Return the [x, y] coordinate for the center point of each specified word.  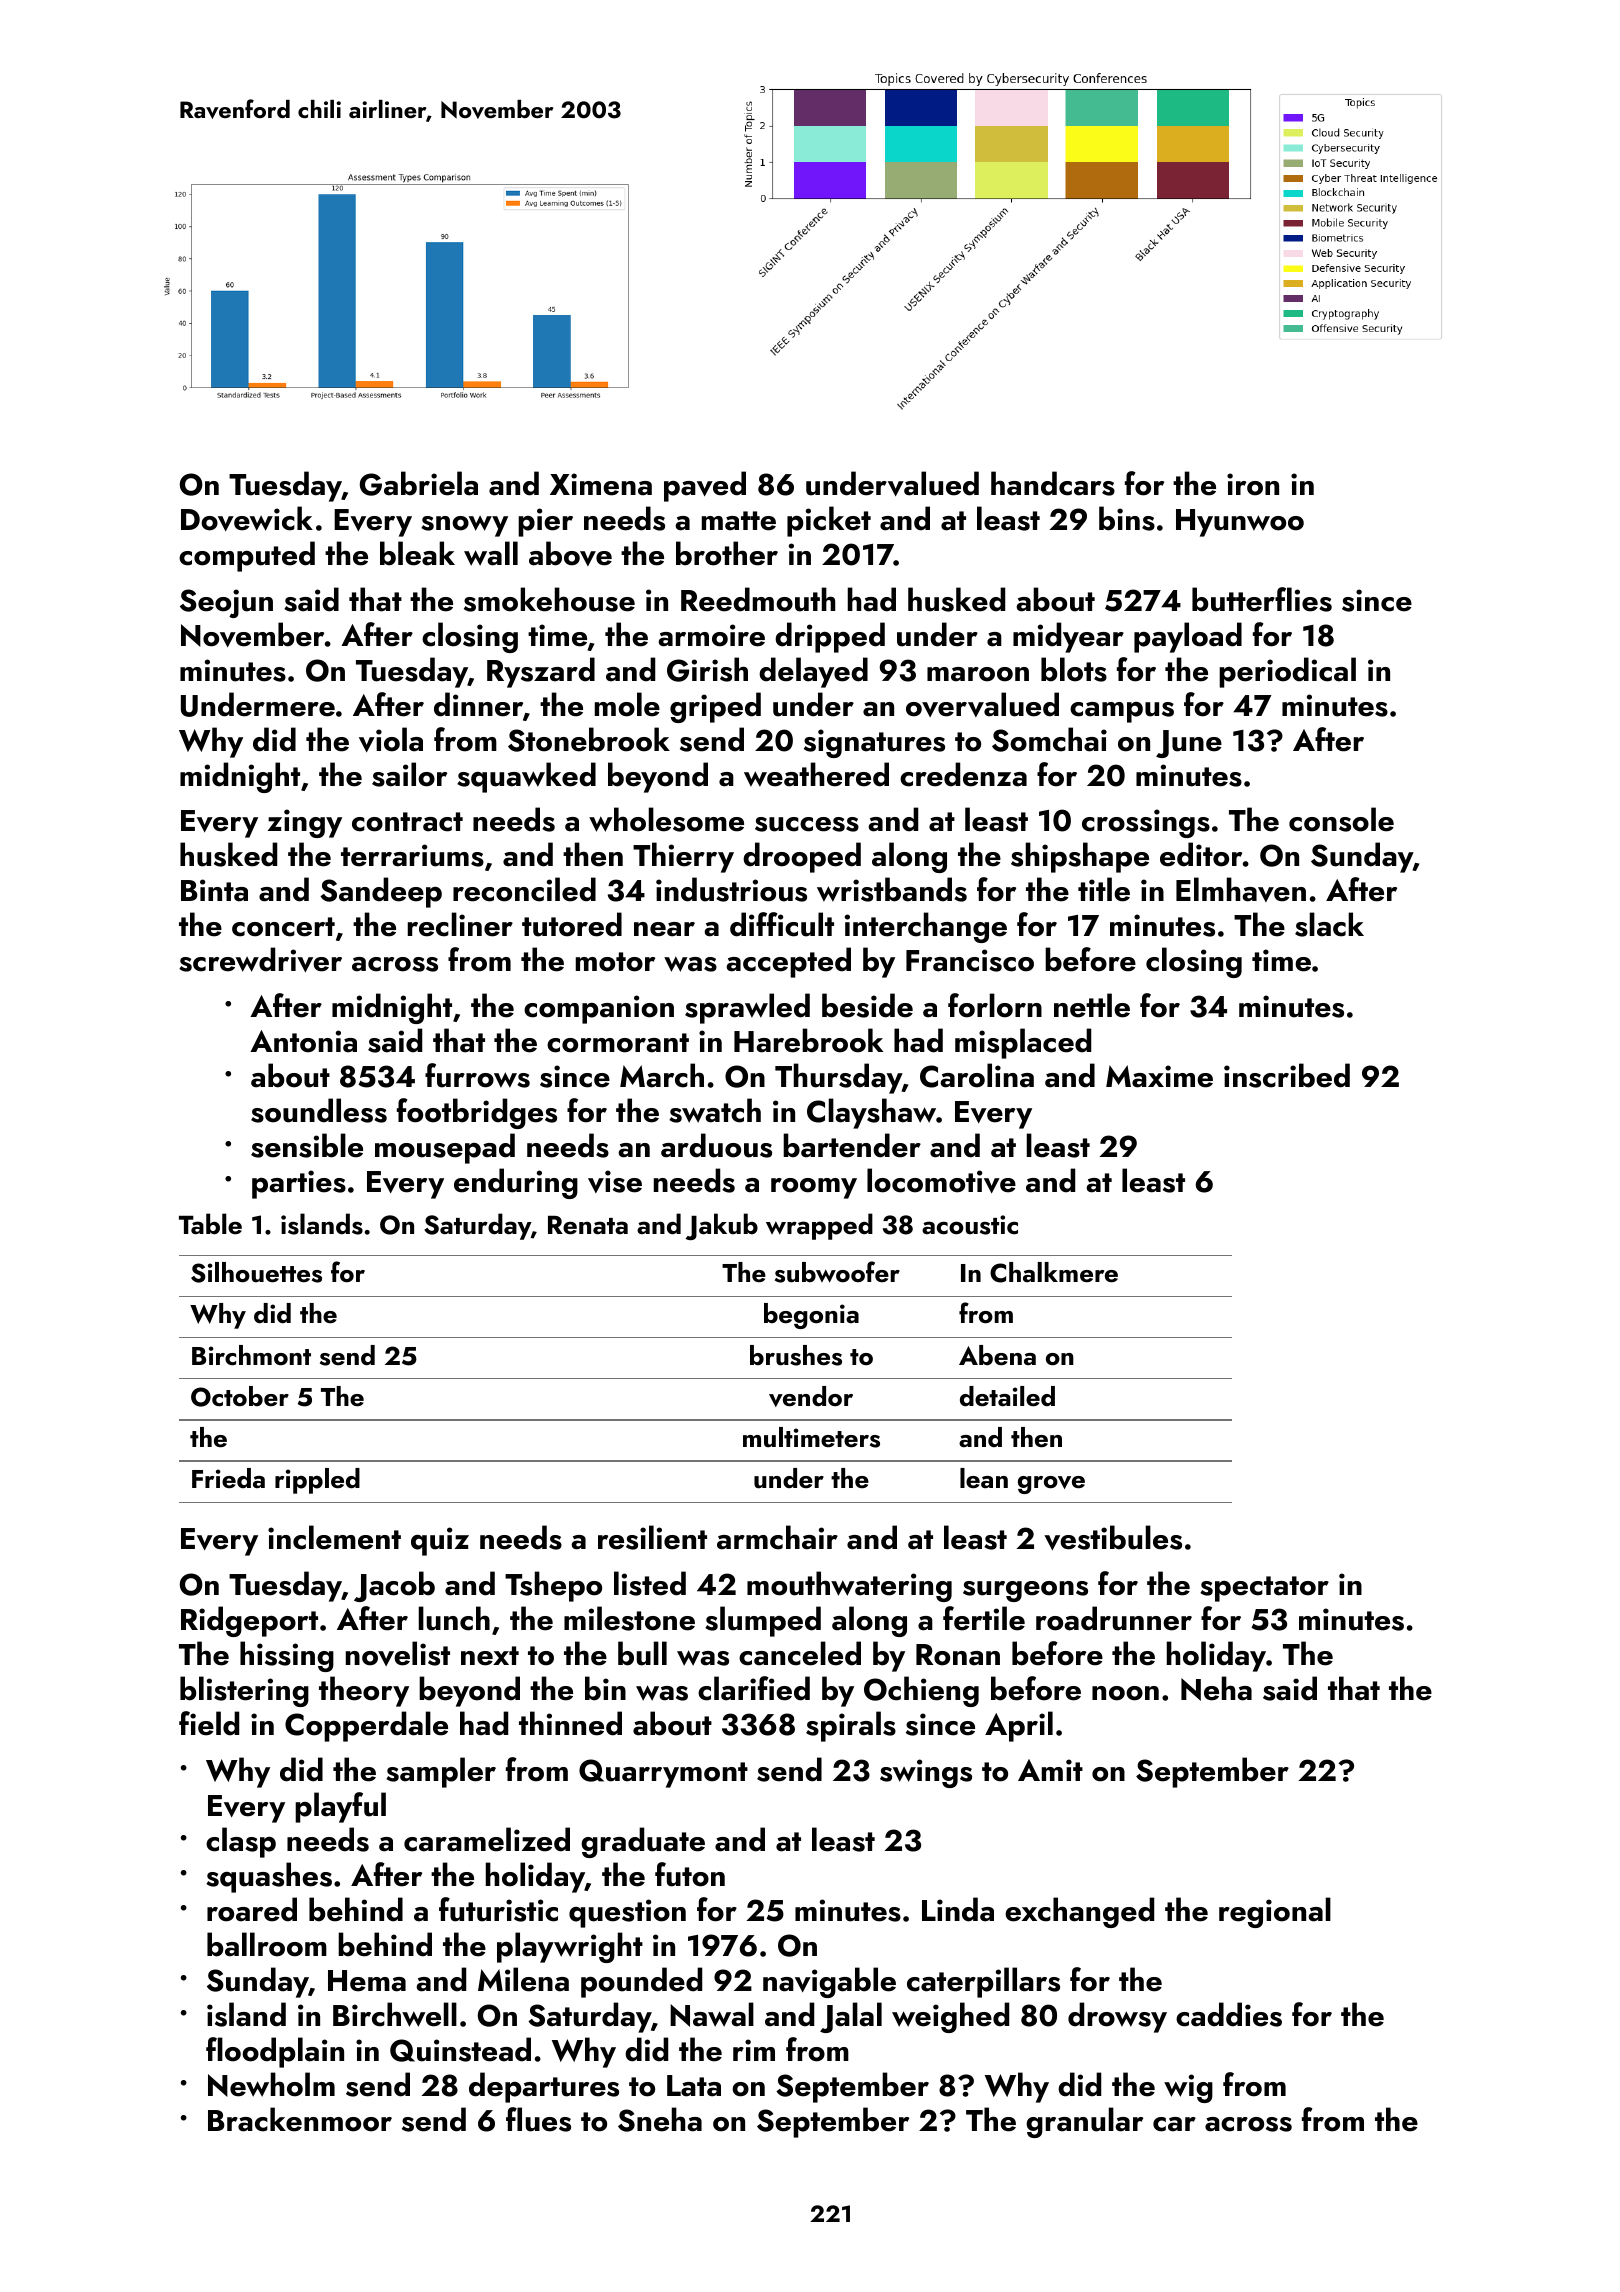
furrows [477, 1075]
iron [1253, 484]
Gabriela [419, 483]
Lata [694, 2086]
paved [705, 486]
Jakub [721, 1226]
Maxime [1159, 1076]
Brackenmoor [300, 2119]
